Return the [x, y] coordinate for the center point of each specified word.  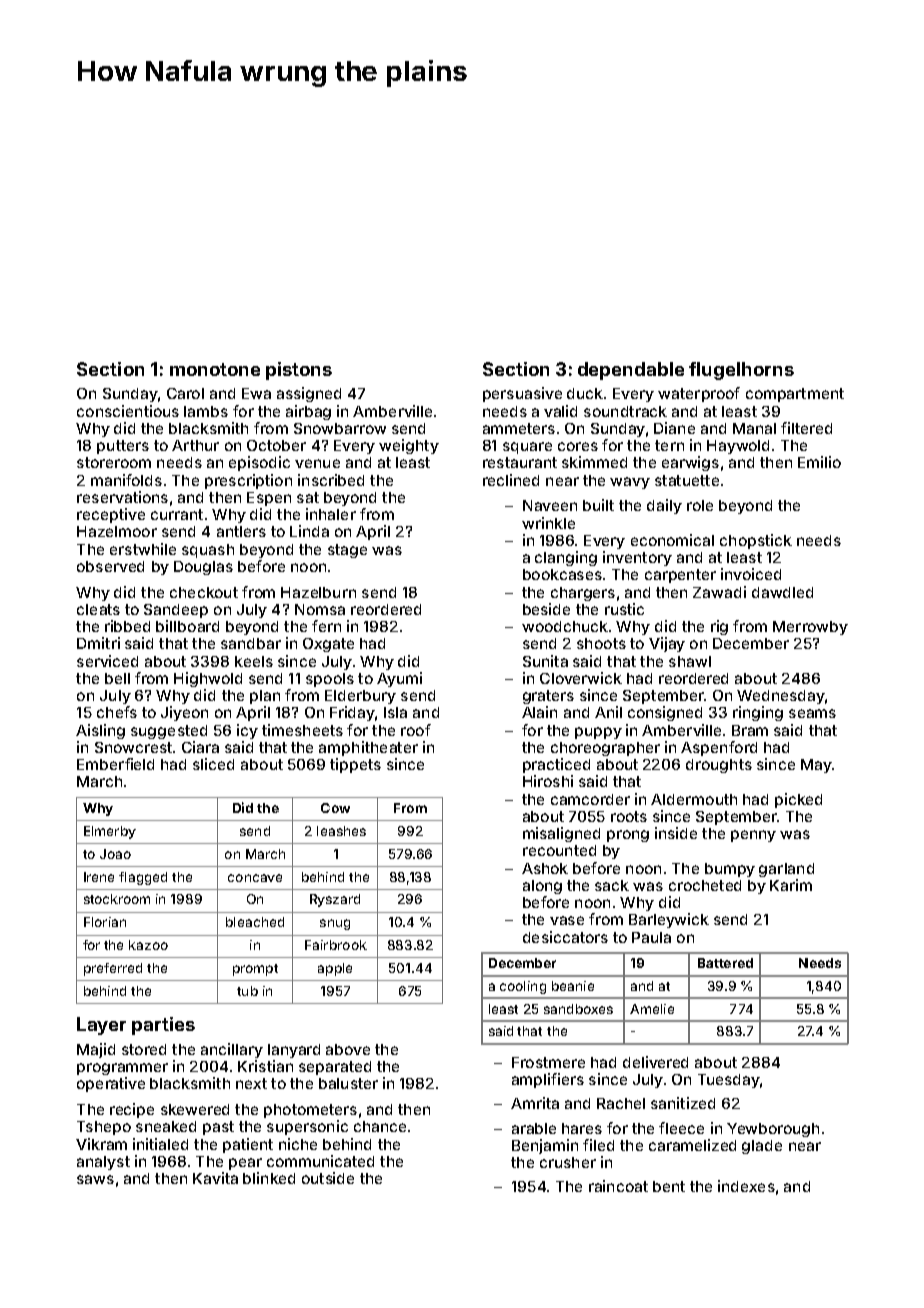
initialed [160, 1144]
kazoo [148, 945]
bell [117, 678]
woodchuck [565, 626]
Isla [395, 712]
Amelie [652, 1009]
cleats [98, 609]
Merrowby [810, 628]
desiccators [565, 937]
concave [255, 878]
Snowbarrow [340, 428]
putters [123, 447]
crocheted [705, 885]
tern [669, 445]
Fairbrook [336, 945]
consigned [665, 713]
